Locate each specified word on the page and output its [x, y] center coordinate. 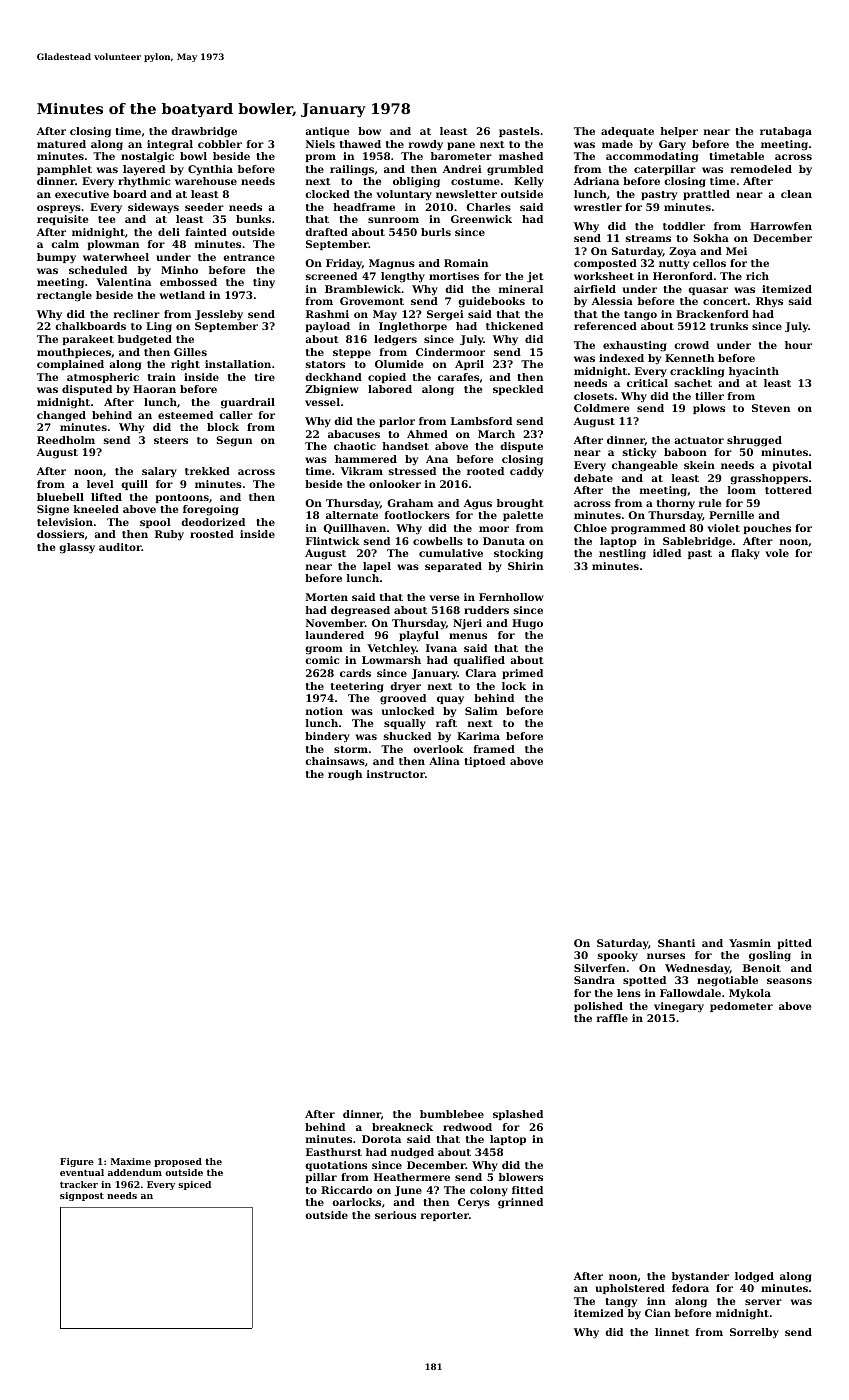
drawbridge [204, 132]
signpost [82, 1196]
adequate [627, 132]
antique [327, 132]
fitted [527, 1190]
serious [395, 1215]
